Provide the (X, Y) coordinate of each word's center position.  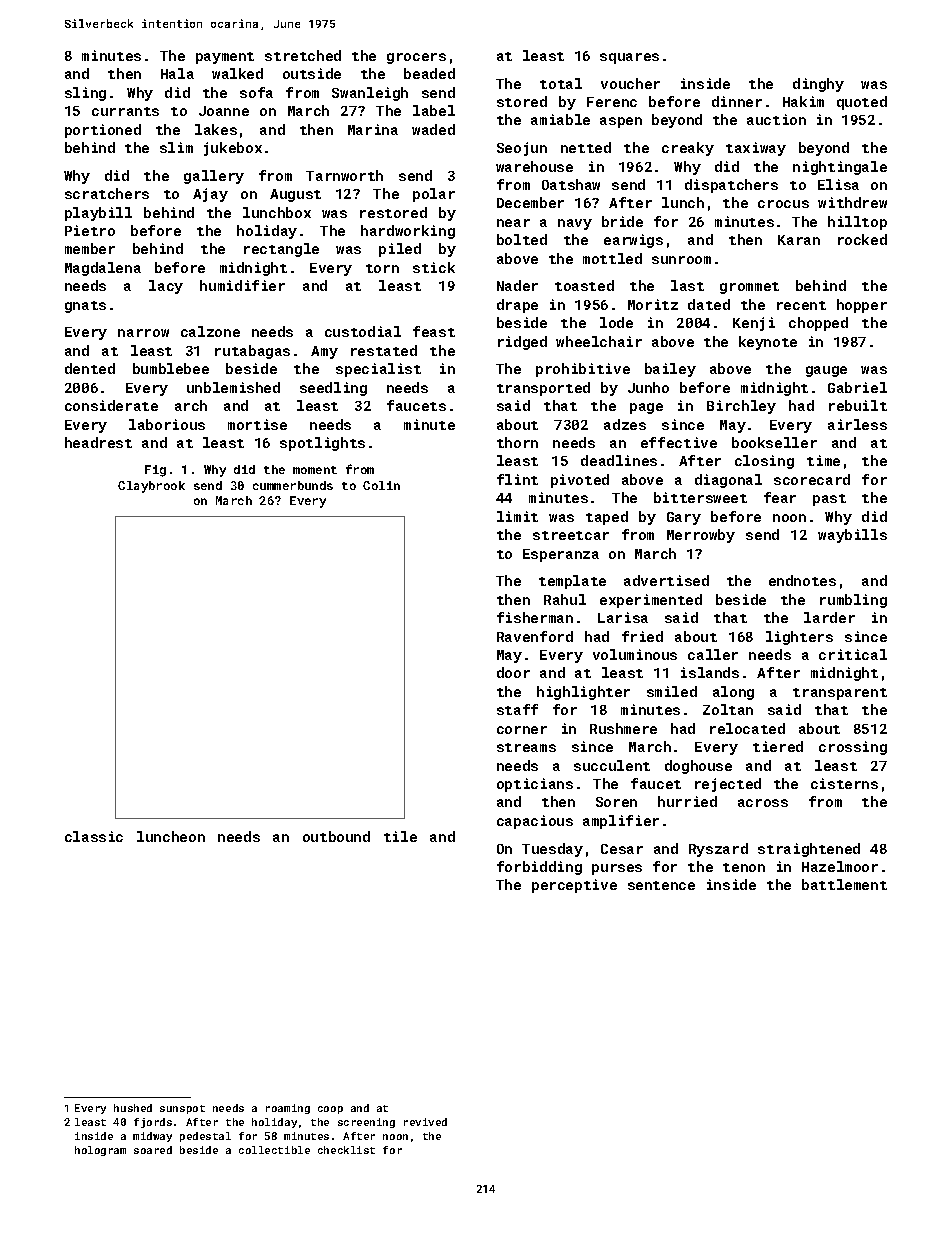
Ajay (210, 195)
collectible (274, 1150)
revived (425, 1122)
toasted (584, 285)
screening (366, 1123)
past (829, 500)
